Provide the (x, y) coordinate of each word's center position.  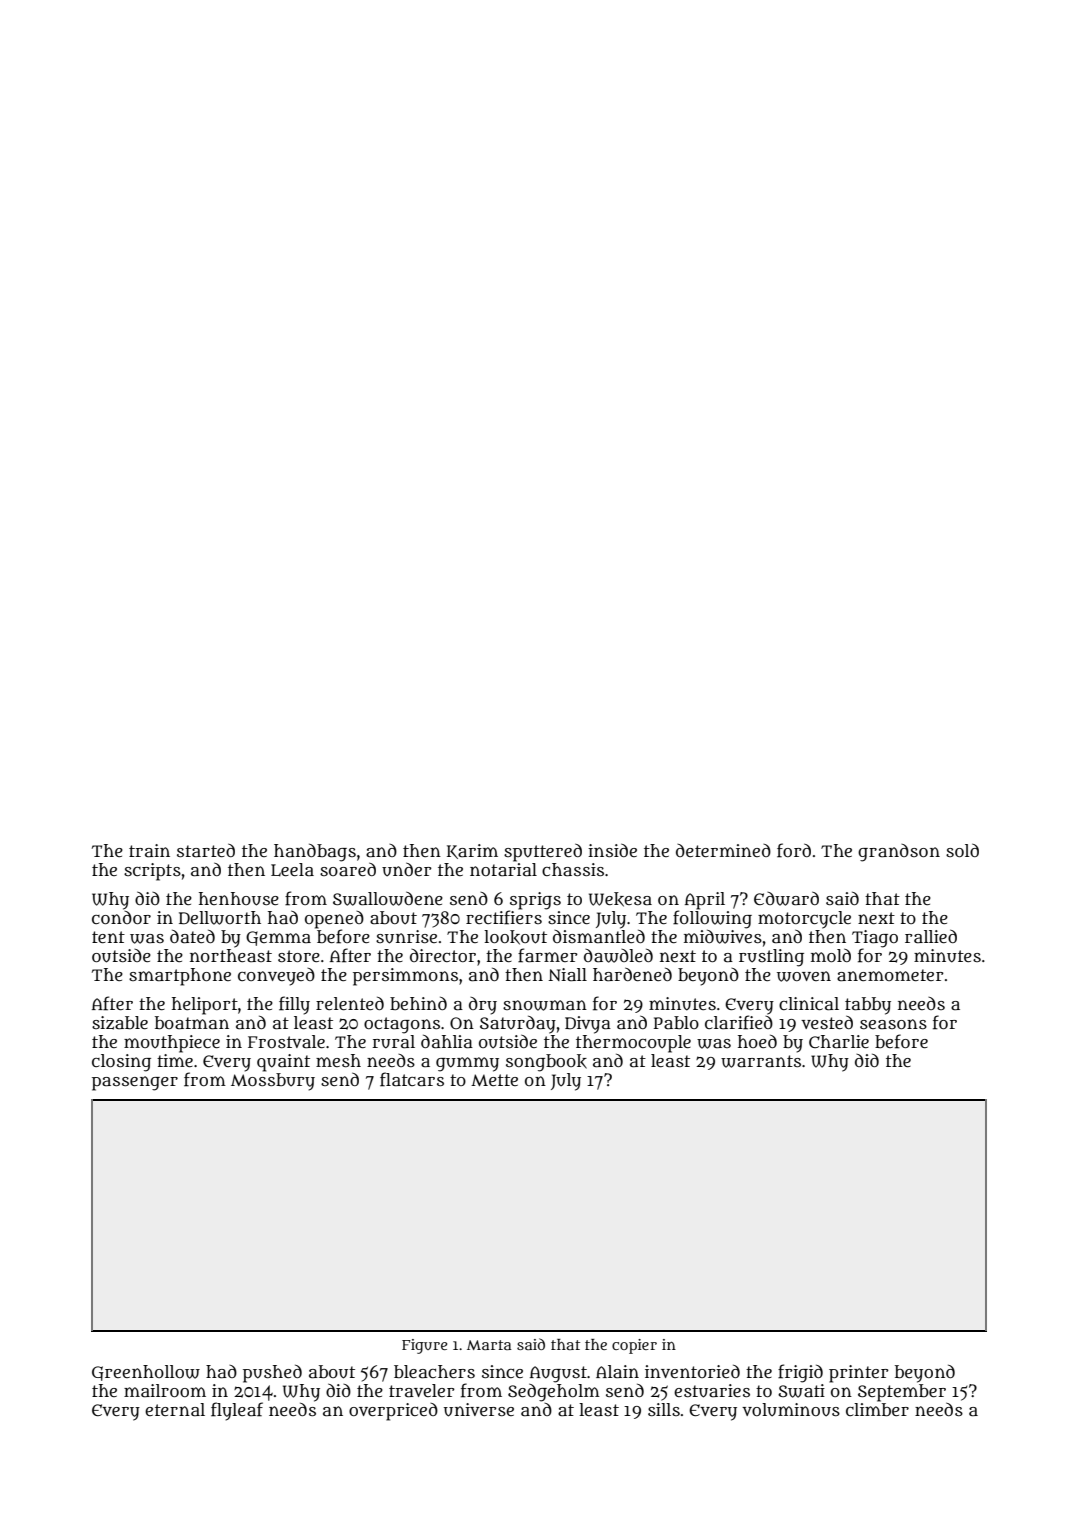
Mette (494, 1080)
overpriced (393, 1412)
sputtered (543, 852)
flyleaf (237, 1411)
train (149, 850)
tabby (868, 1006)
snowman (545, 1005)
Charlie (839, 1041)
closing (121, 1063)
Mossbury (273, 1082)
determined (723, 850)
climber (877, 1409)
